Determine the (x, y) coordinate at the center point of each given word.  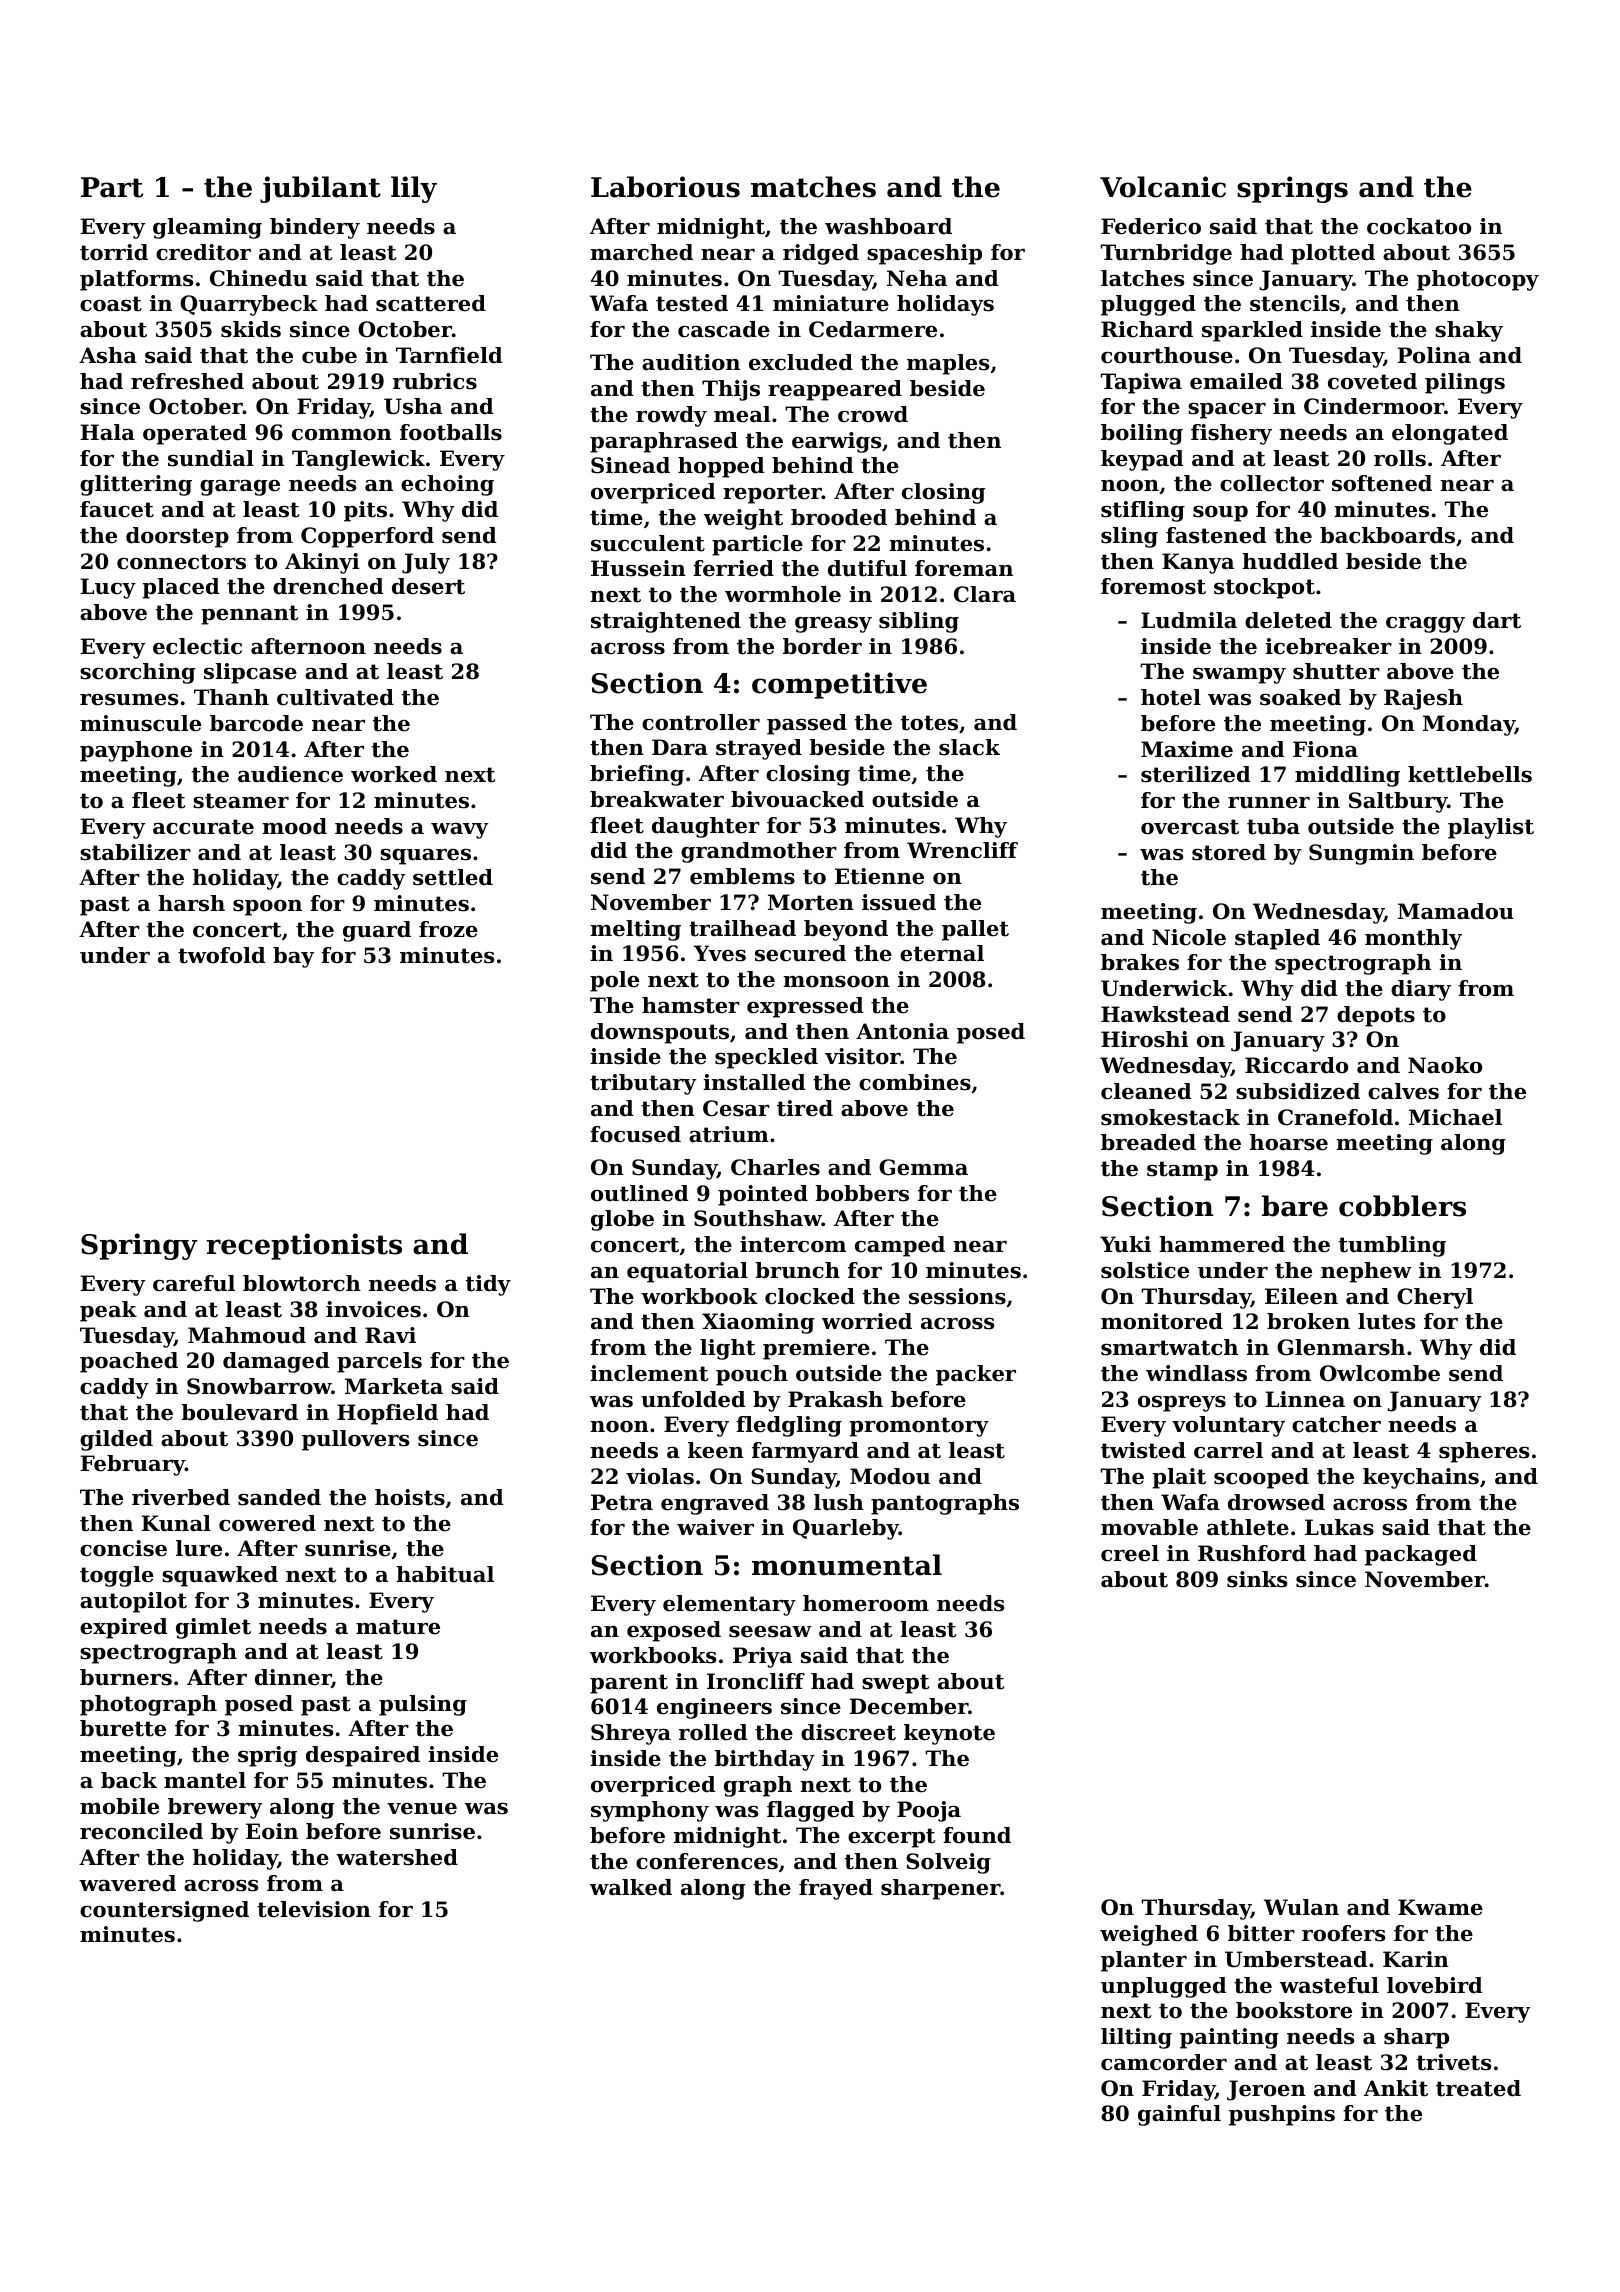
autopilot (133, 1602)
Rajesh (1423, 699)
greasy (833, 625)
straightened (666, 622)
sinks (1257, 1579)
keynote (949, 1734)
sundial (211, 458)
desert (428, 586)
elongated (1450, 434)
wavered (127, 1883)
